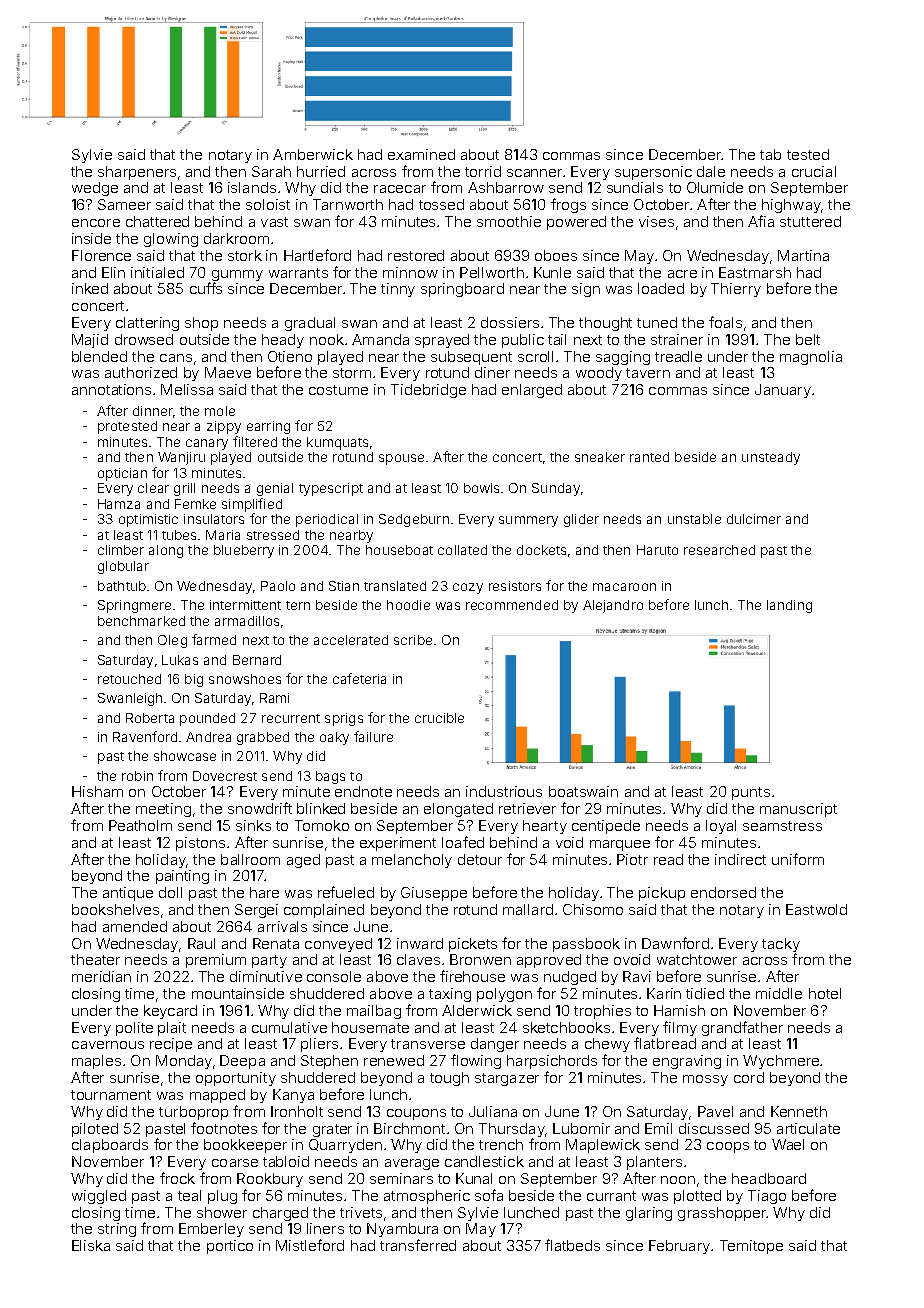 This page has width=924, height=1308. I want to click on blended, so click(99, 356).
